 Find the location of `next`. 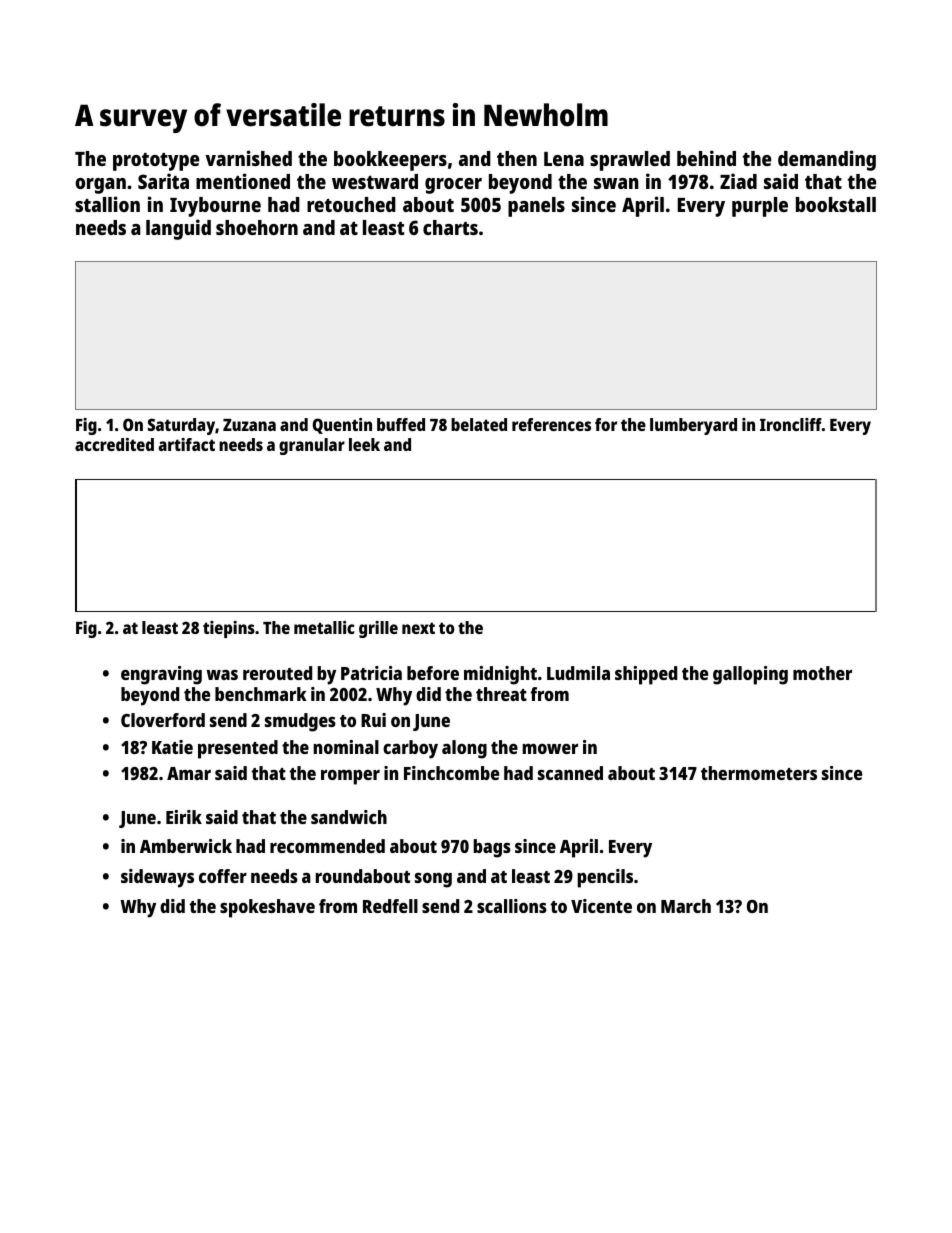

next is located at coordinates (418, 628).
